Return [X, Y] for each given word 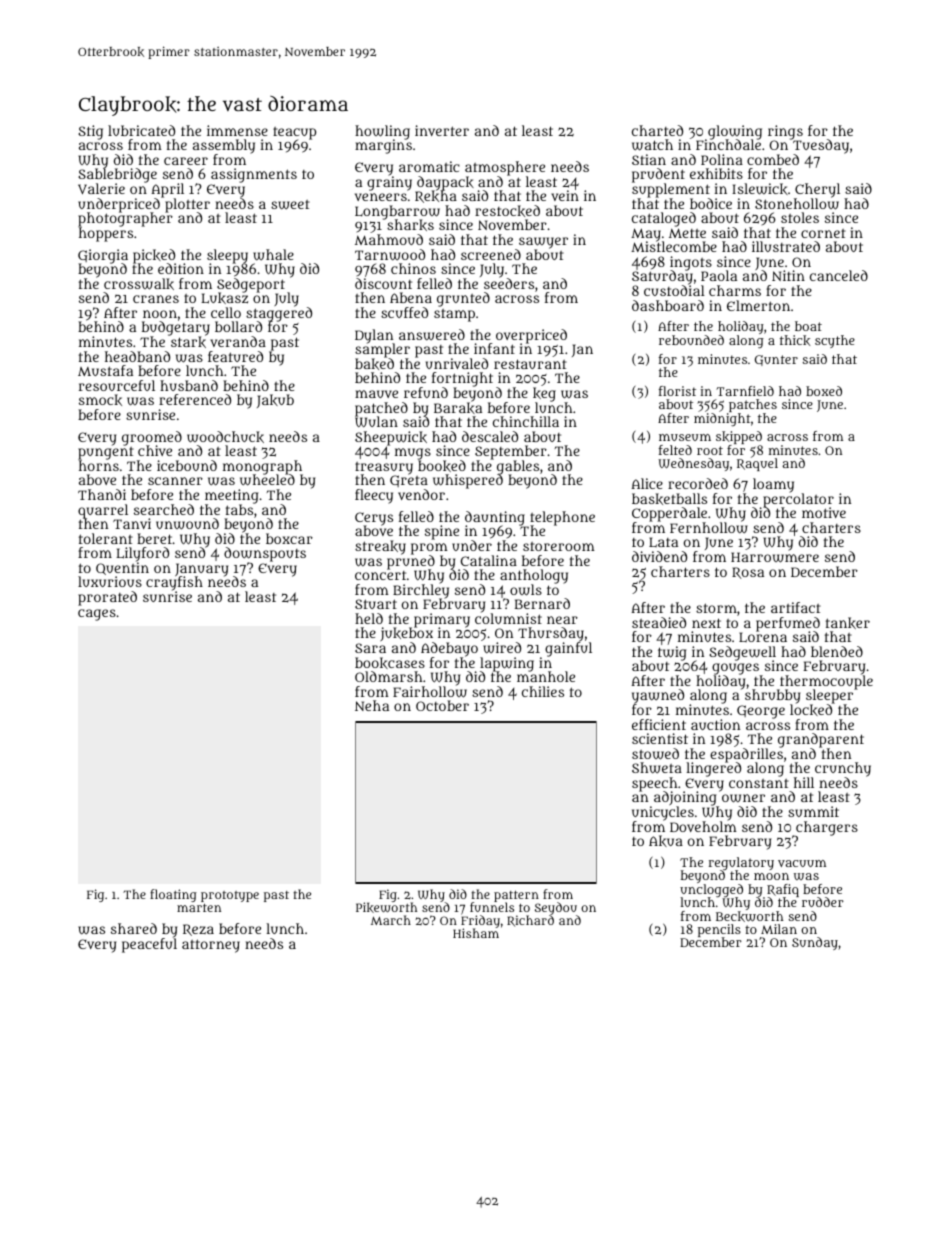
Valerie [101, 188]
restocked [507, 211]
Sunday [815, 943]
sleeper [829, 697]
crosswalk [139, 284]
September [511, 452]
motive [824, 512]
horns [99, 466]
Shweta [657, 768]
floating [173, 895]
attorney [211, 946]
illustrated [786, 246]
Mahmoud [389, 239]
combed [773, 159]
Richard [530, 921]
